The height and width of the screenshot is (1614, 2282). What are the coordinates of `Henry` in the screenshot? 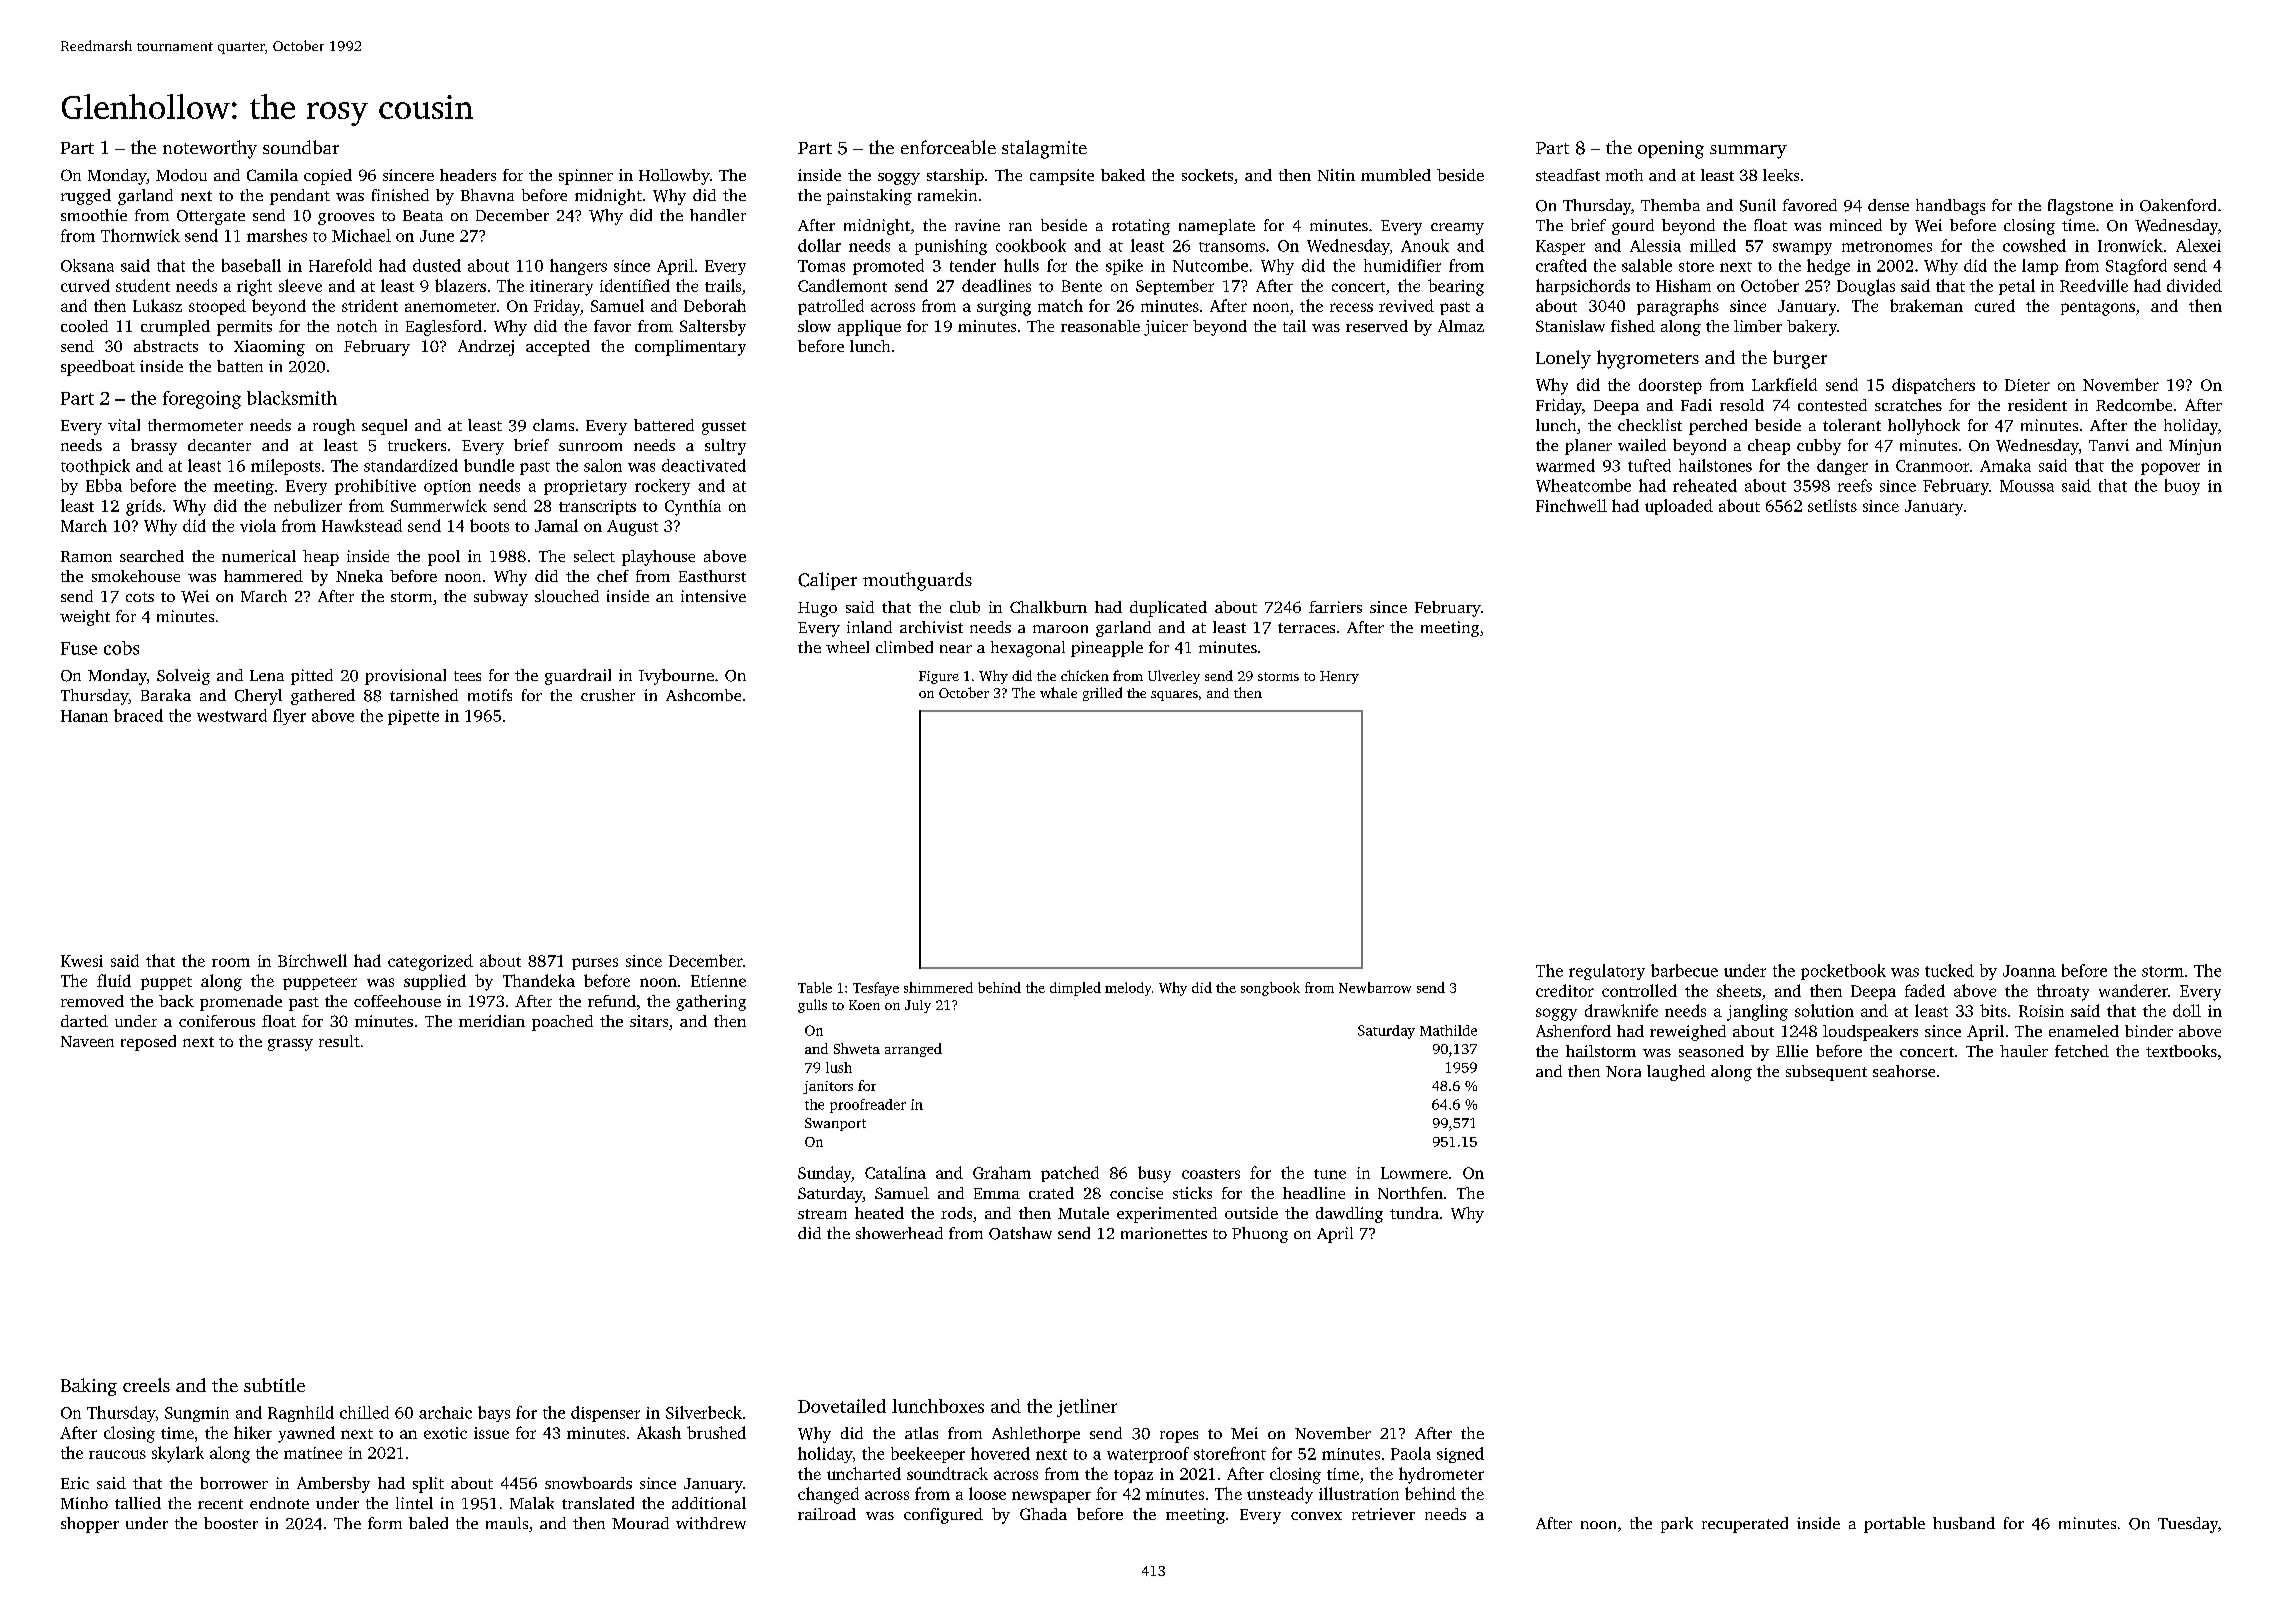 It's located at (1339, 677).
